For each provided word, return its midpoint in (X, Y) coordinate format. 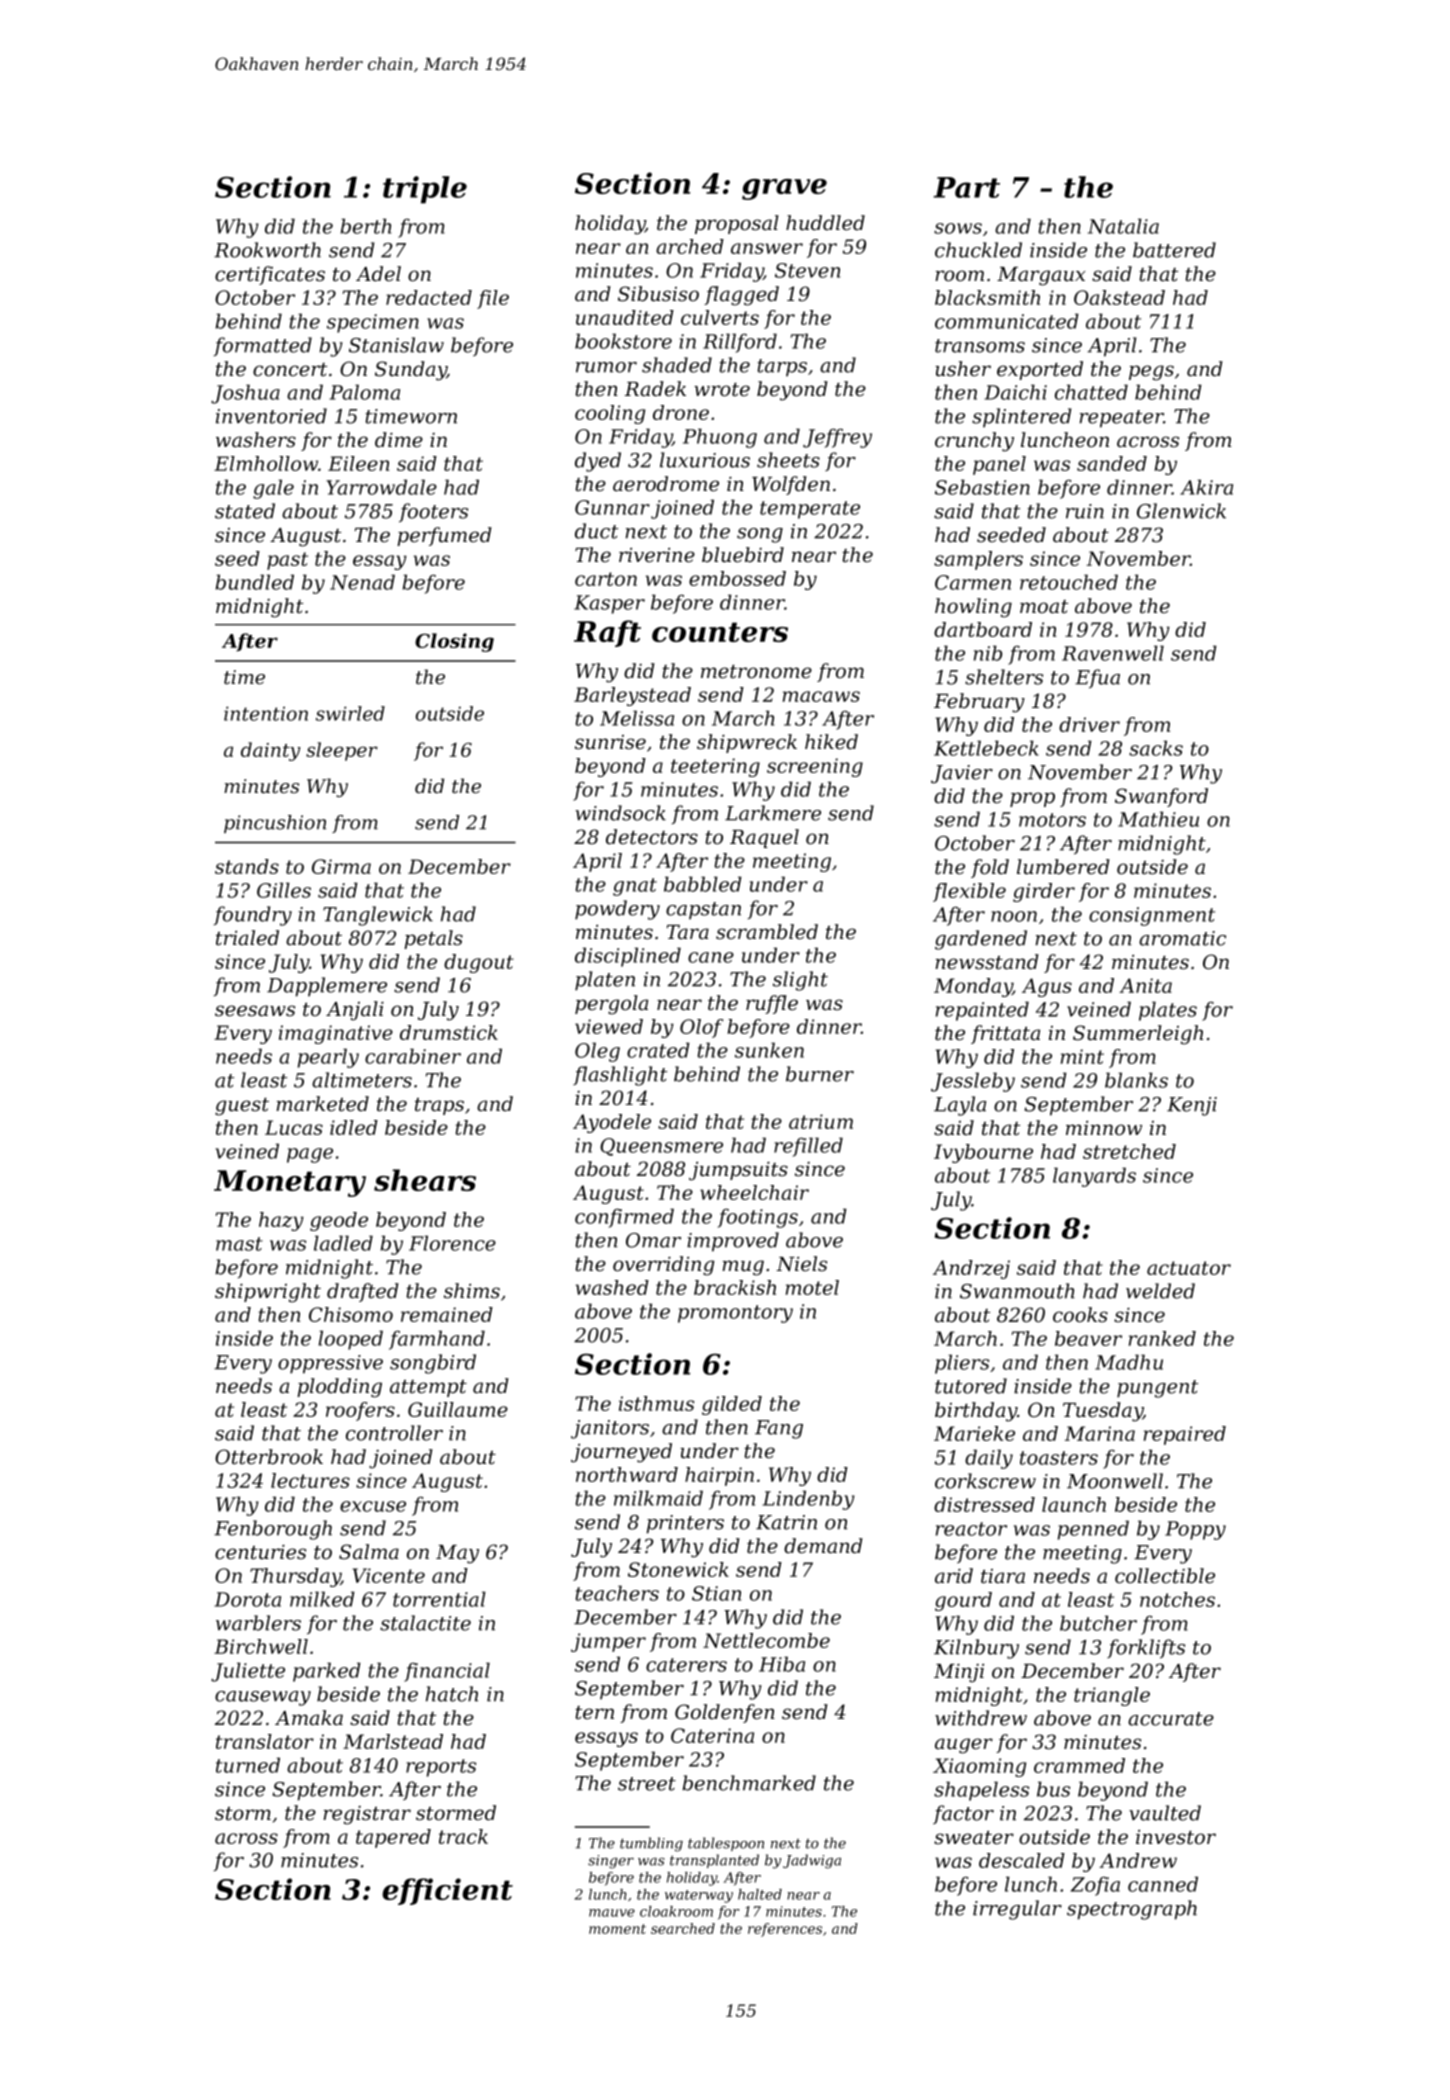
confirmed (624, 1218)
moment (617, 1929)
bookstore (623, 341)
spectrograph (1132, 1910)
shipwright (268, 1293)
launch (1074, 1504)
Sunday (411, 371)
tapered (393, 1838)
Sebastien (982, 487)
